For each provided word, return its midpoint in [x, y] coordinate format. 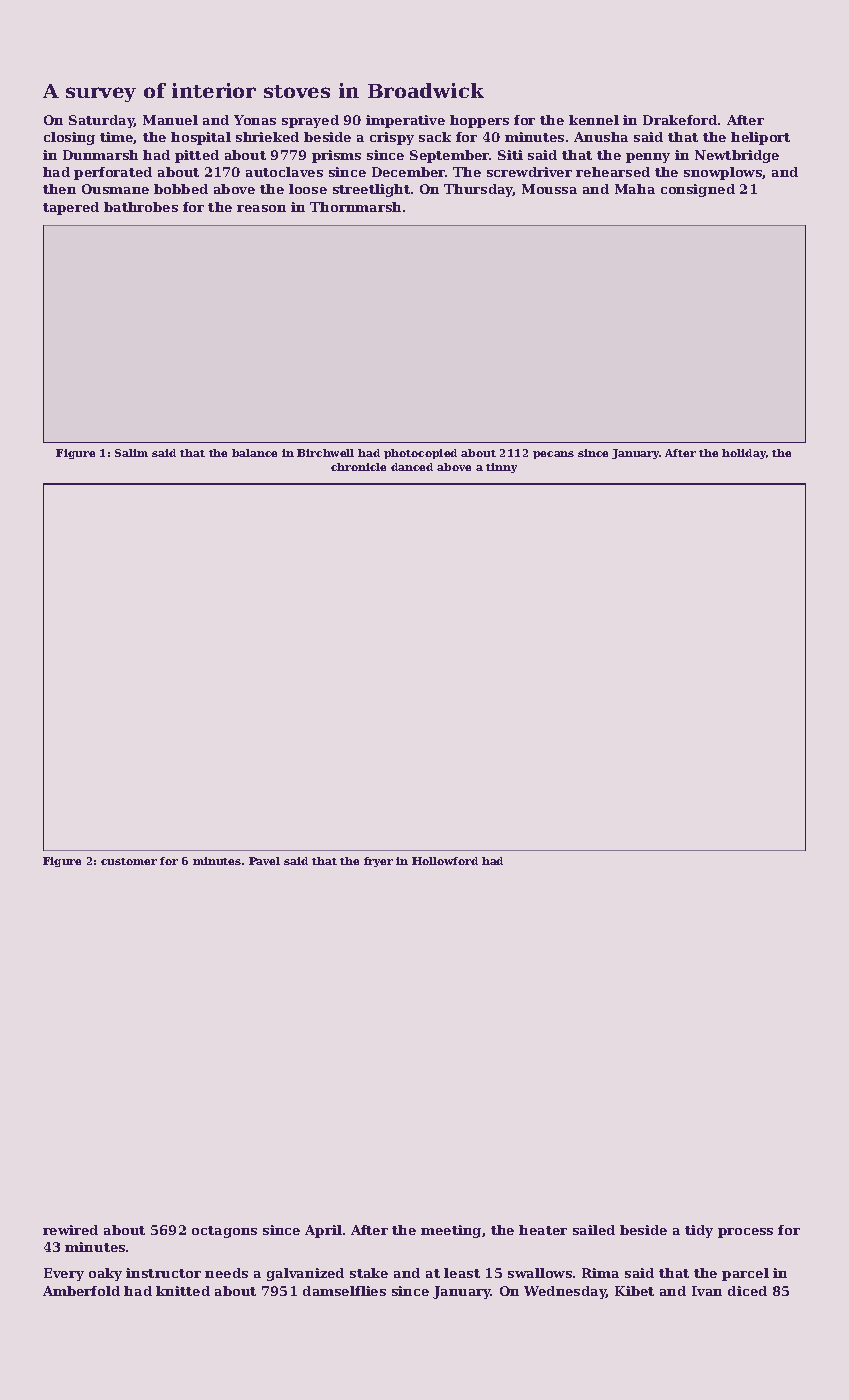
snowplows [723, 173]
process [745, 1233]
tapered [71, 208]
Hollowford [445, 861]
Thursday [478, 190]
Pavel [264, 861]
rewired [70, 1230]
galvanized [305, 1274]
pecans [553, 455]
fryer [378, 862]
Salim [131, 453]
